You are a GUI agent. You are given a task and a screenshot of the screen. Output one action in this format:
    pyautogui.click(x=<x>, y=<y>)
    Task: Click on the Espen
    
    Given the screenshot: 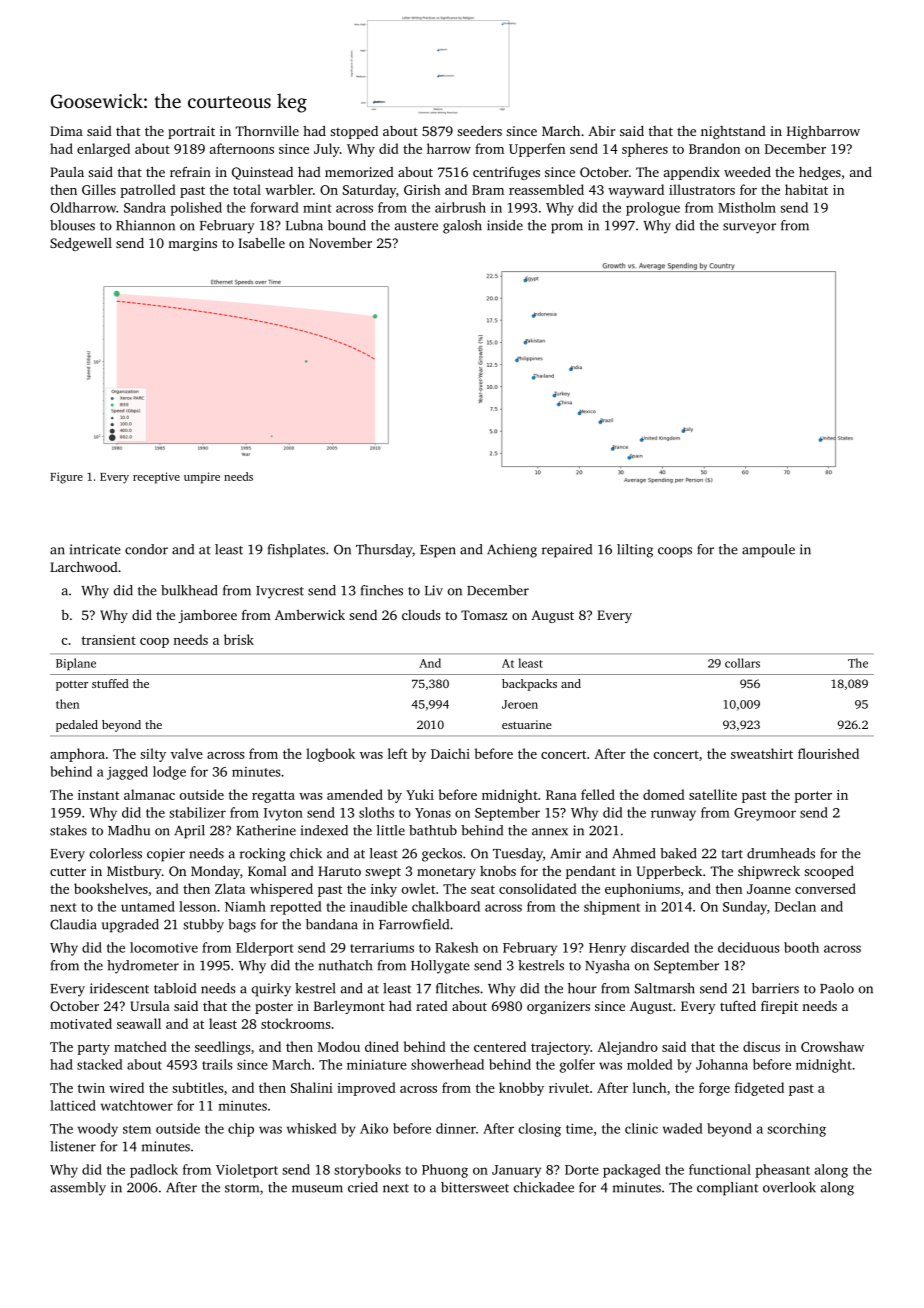 What is the action you would take?
    pyautogui.click(x=438, y=551)
